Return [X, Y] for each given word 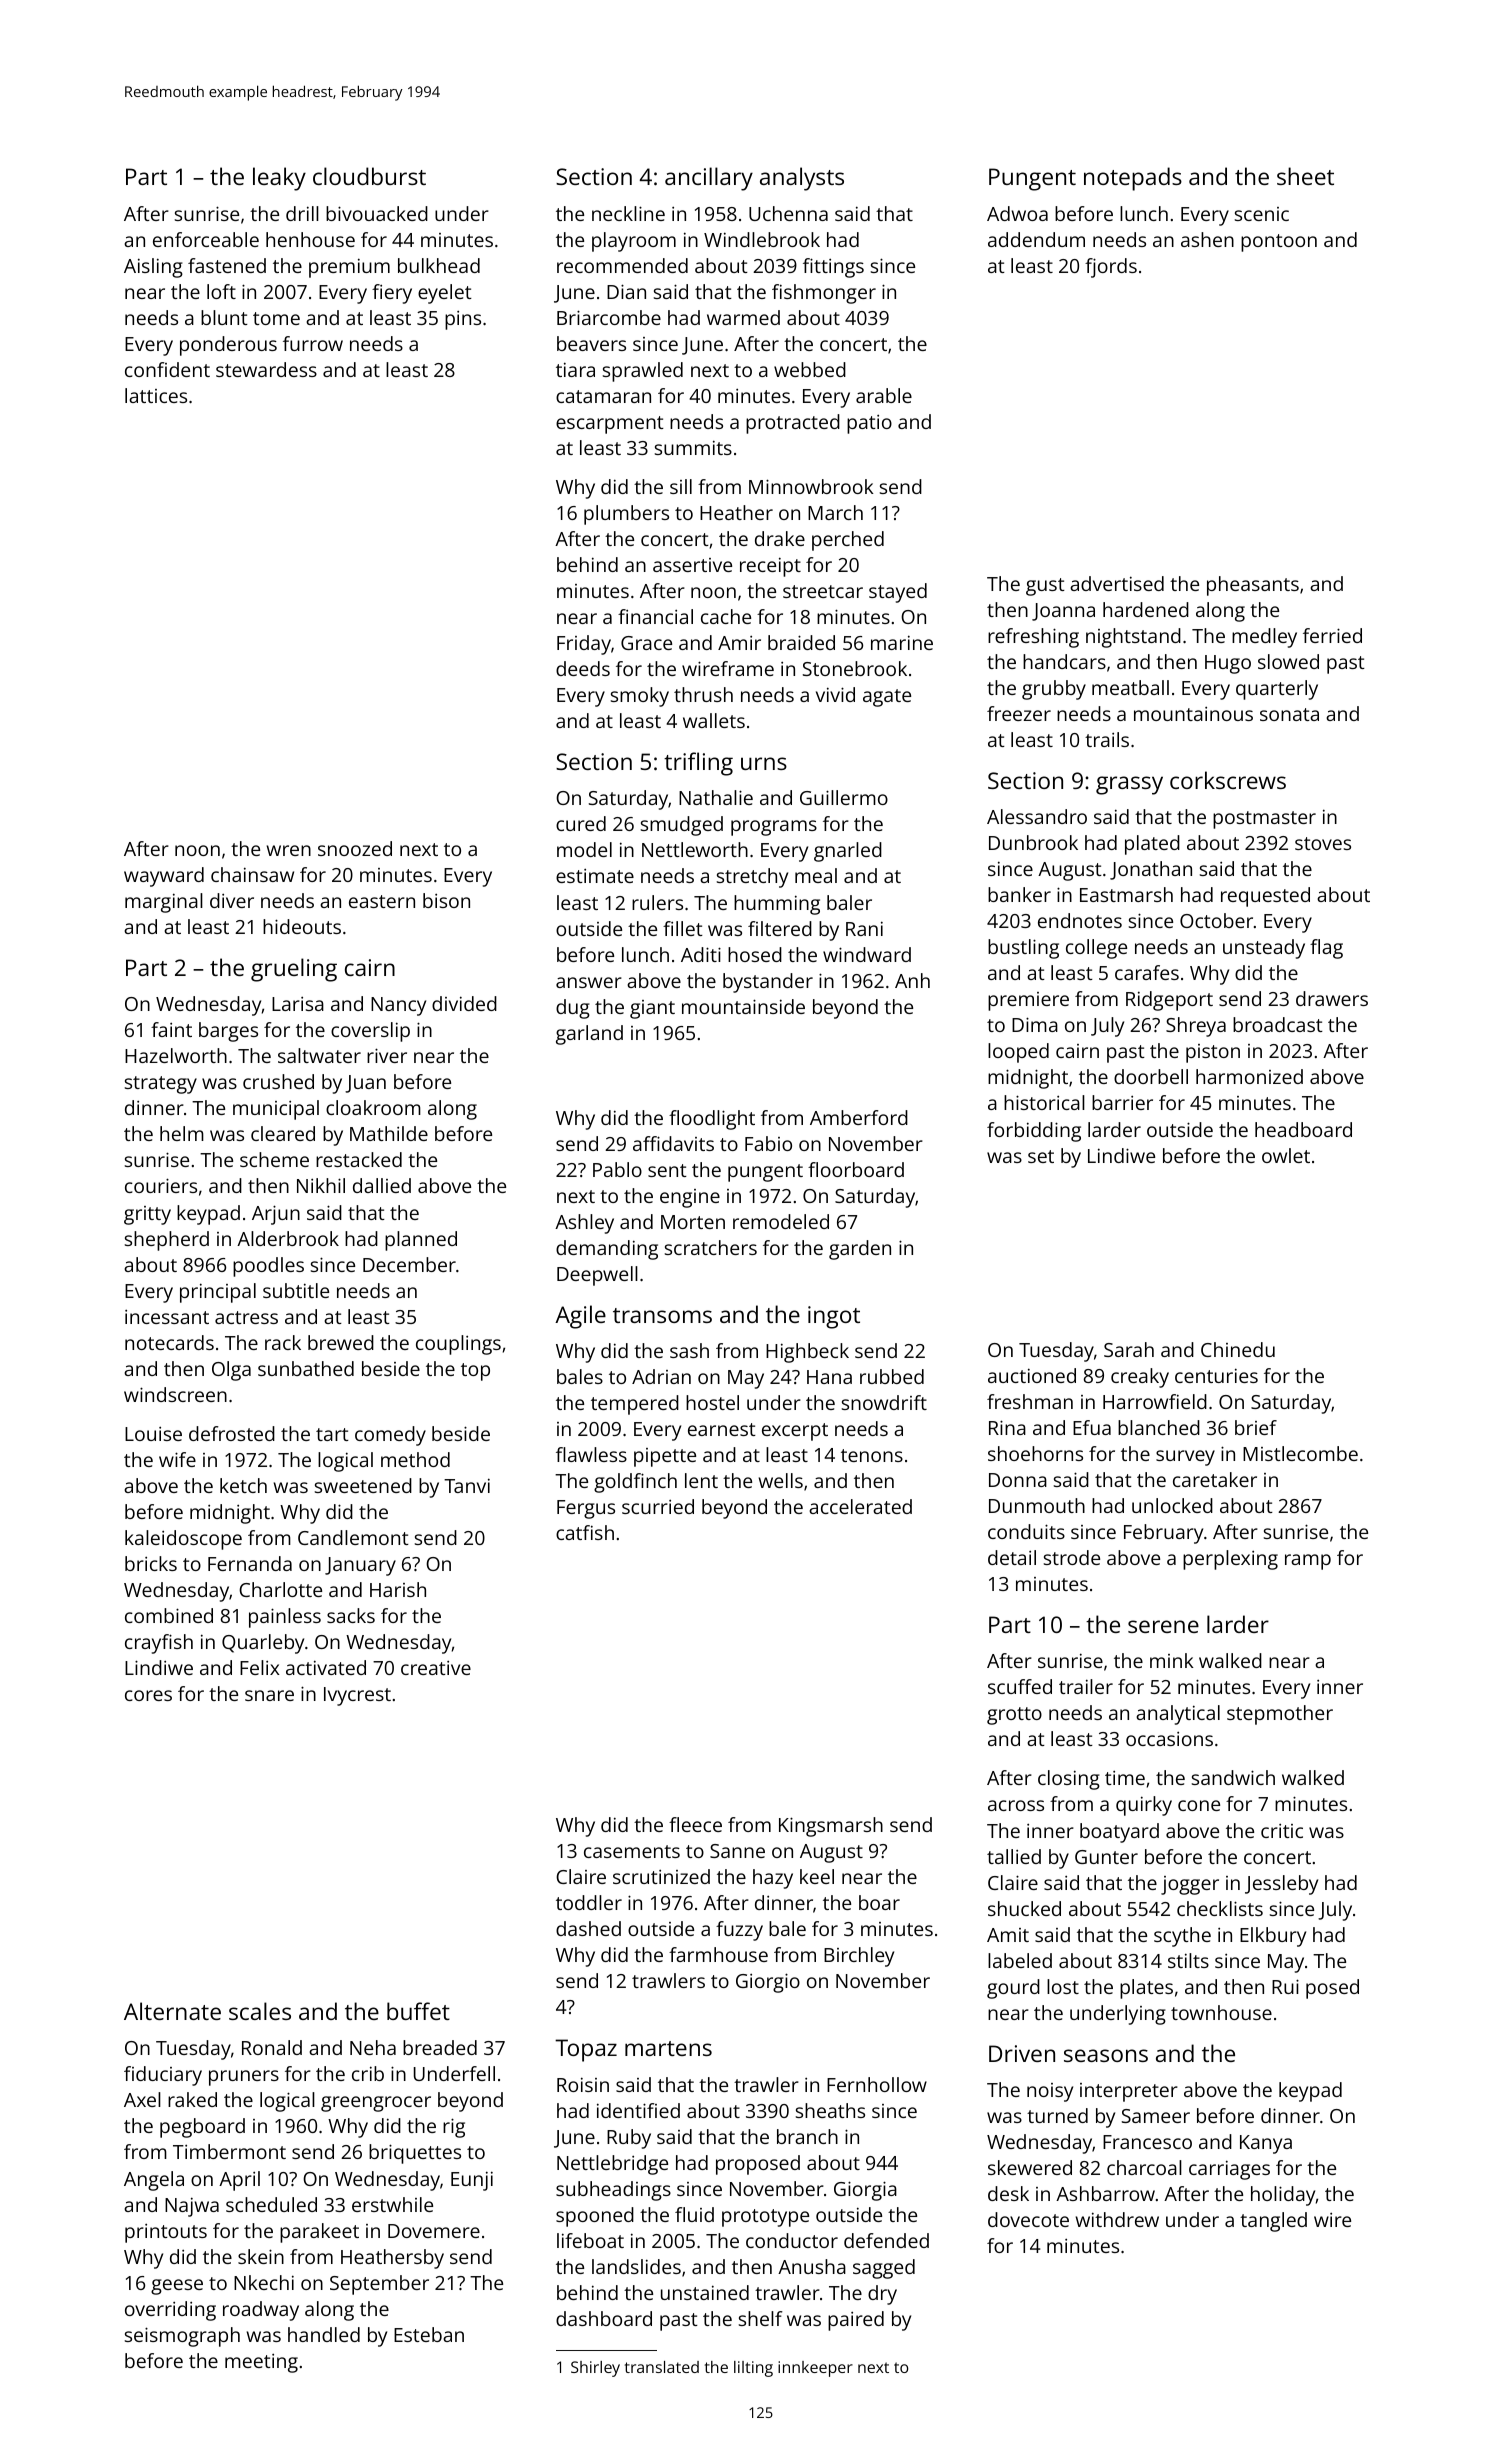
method [415, 1459]
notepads [1133, 179]
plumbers [626, 515]
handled [324, 2334]
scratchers [711, 1247]
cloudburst [369, 176]
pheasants [1253, 586]
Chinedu [1238, 1349]
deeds [583, 668]
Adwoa [1017, 213]
